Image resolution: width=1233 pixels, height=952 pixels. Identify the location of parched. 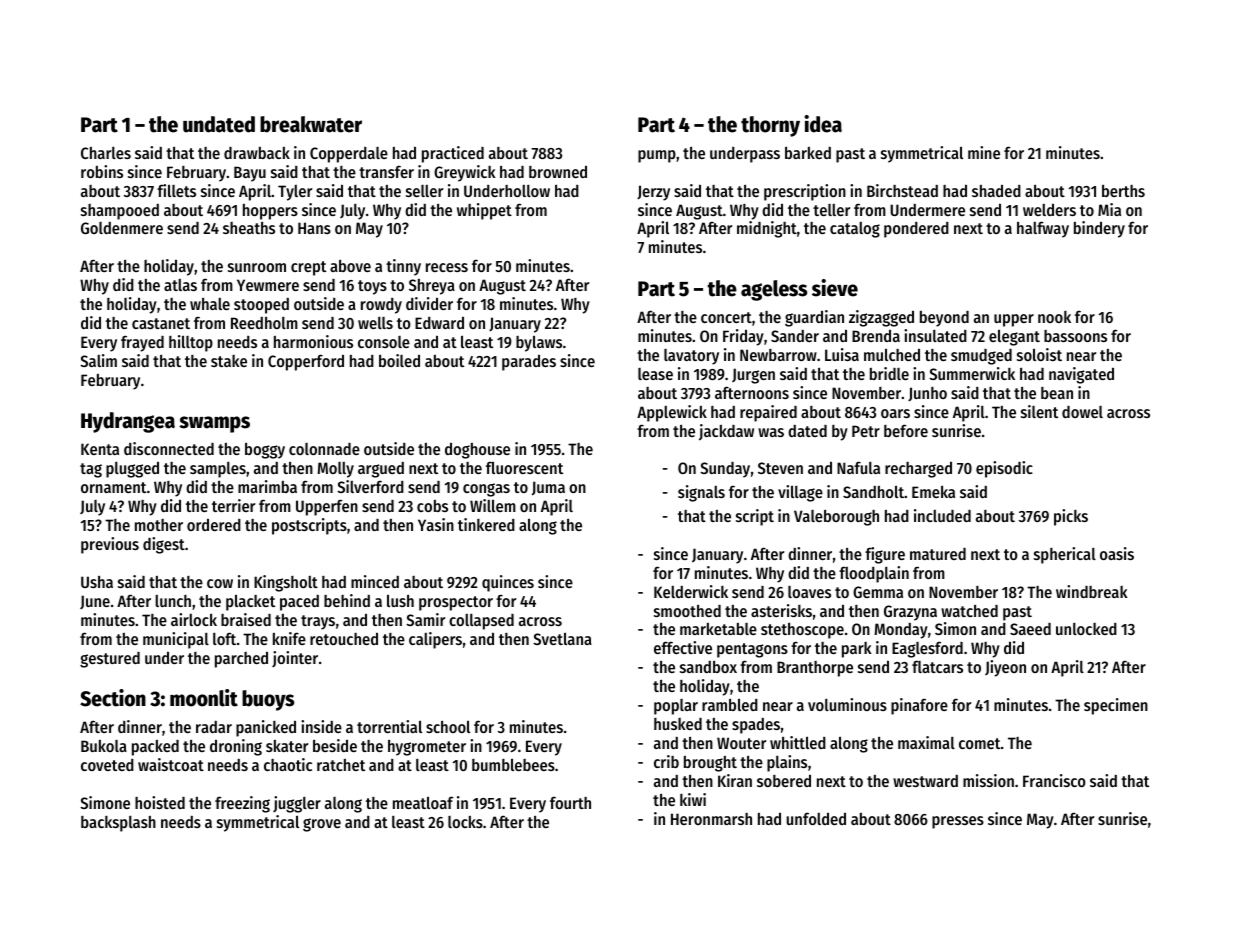
(241, 659).
